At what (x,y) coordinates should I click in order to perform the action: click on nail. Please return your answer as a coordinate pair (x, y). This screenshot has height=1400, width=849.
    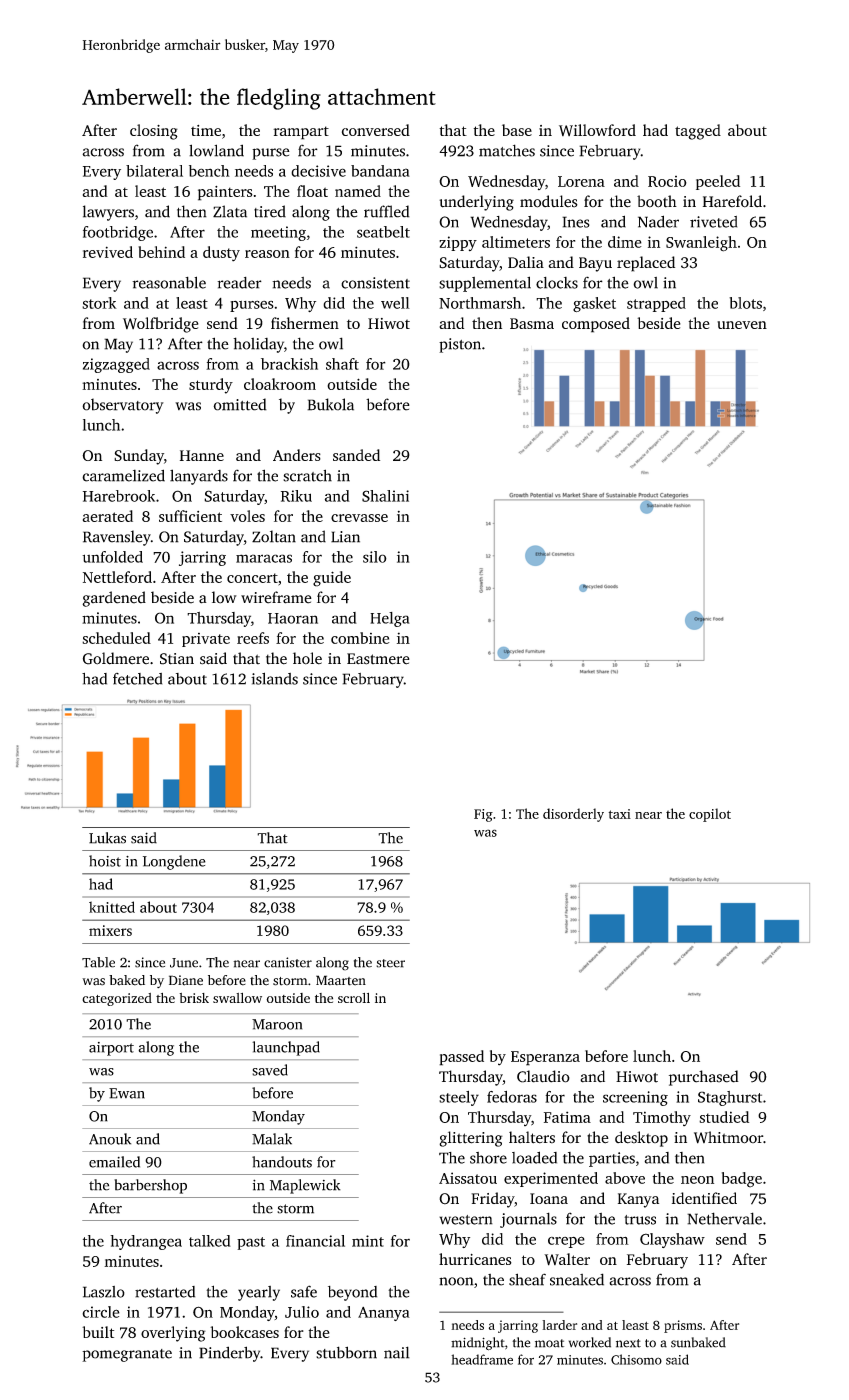
    Looking at the image, I should click on (397, 1352).
